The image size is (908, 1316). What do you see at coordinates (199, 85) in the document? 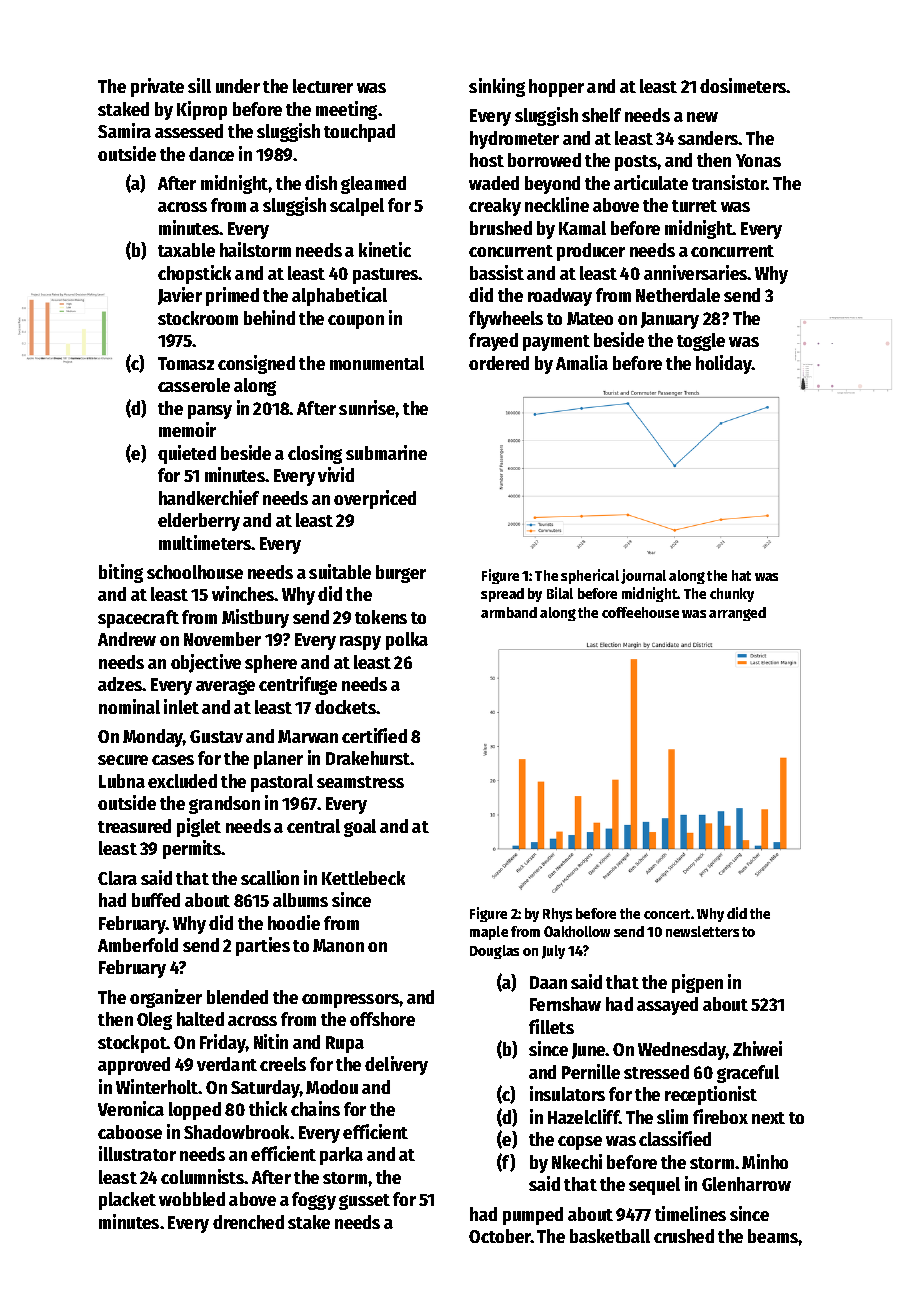
I see `sill` at bounding box center [199, 85].
